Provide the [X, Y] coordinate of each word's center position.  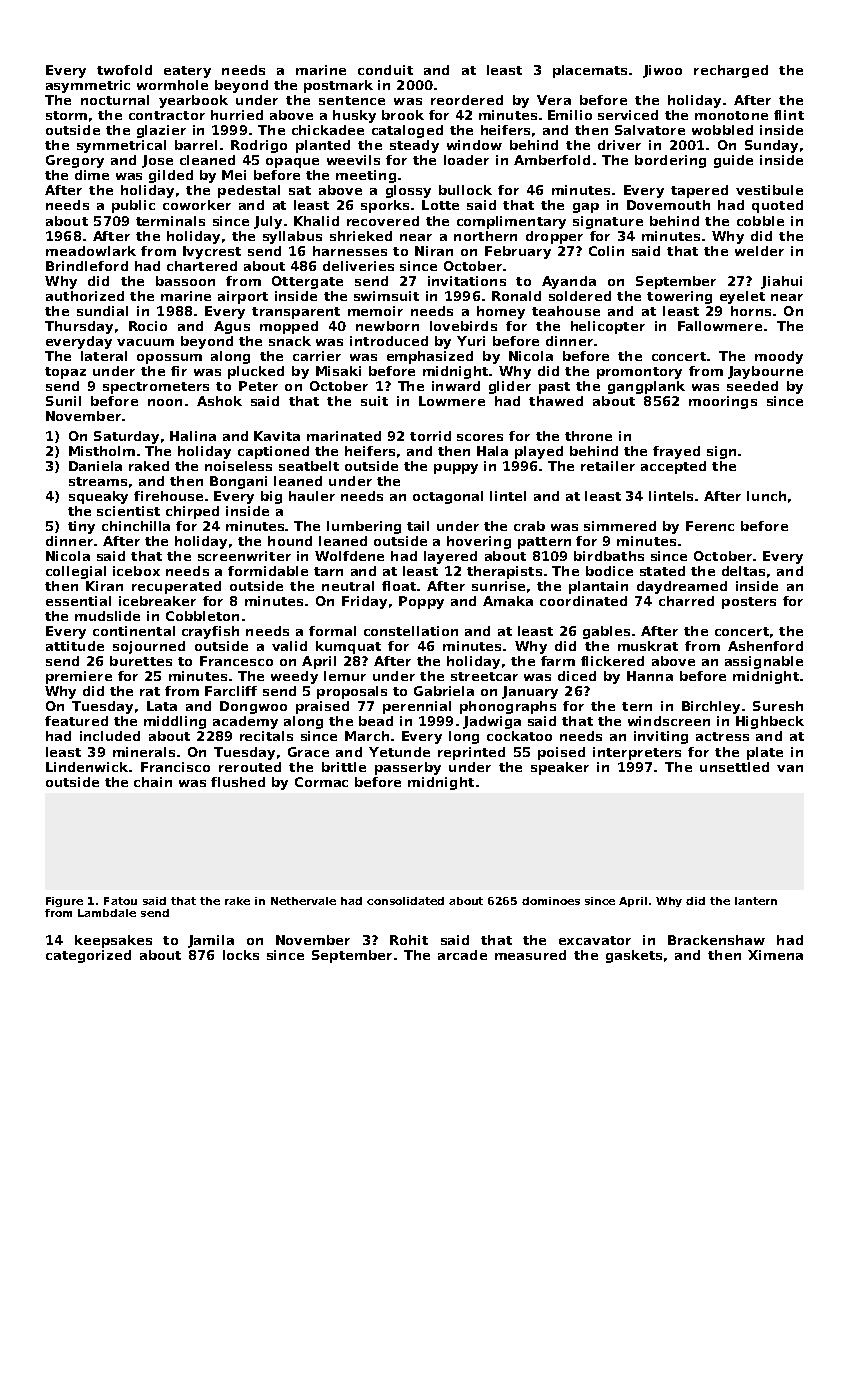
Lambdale [107, 913]
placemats [590, 71]
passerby [408, 768]
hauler [312, 496]
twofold [124, 70]
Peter [258, 386]
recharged [731, 71]
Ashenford [765, 646]
